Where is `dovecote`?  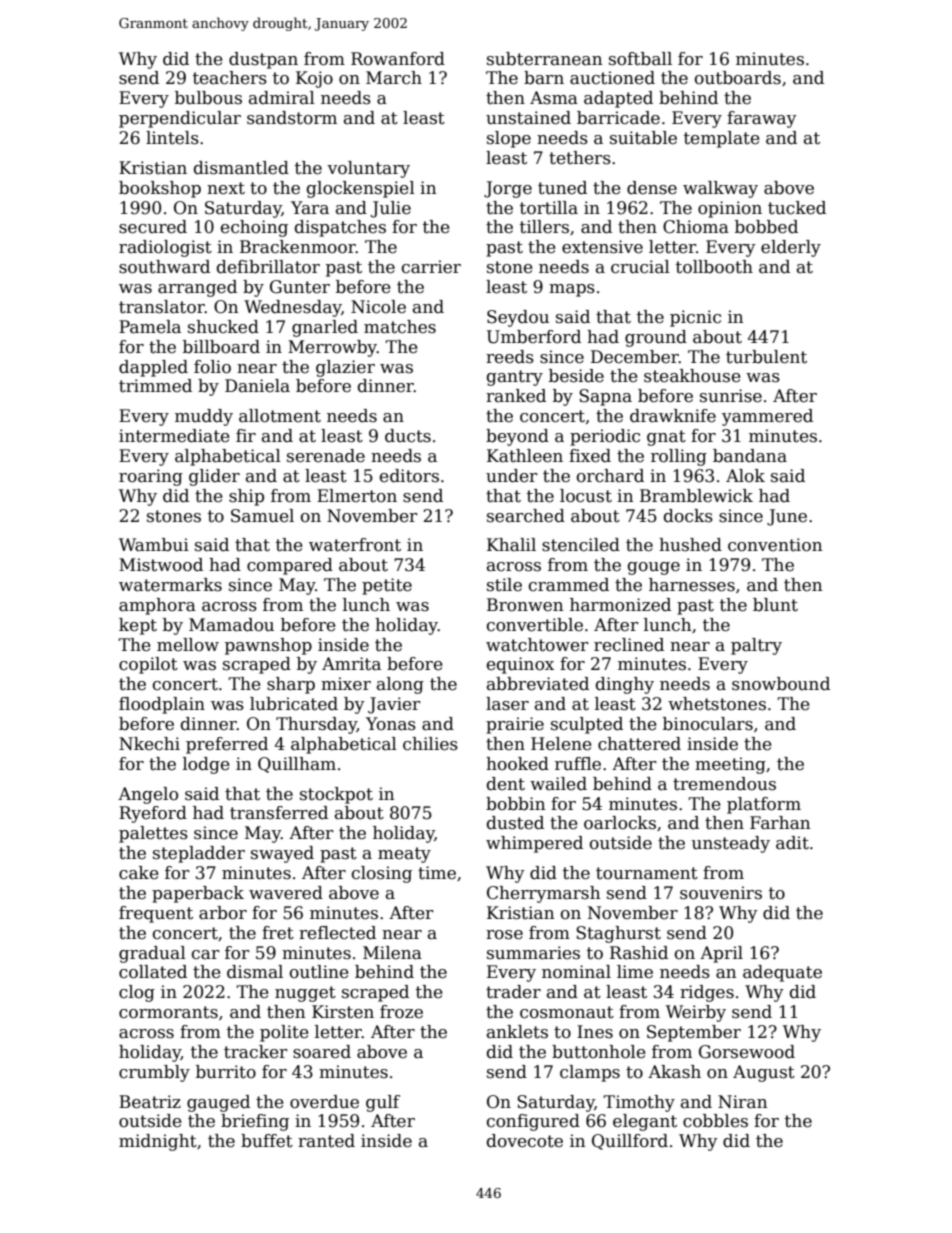
dovecote is located at coordinates (525, 1141).
